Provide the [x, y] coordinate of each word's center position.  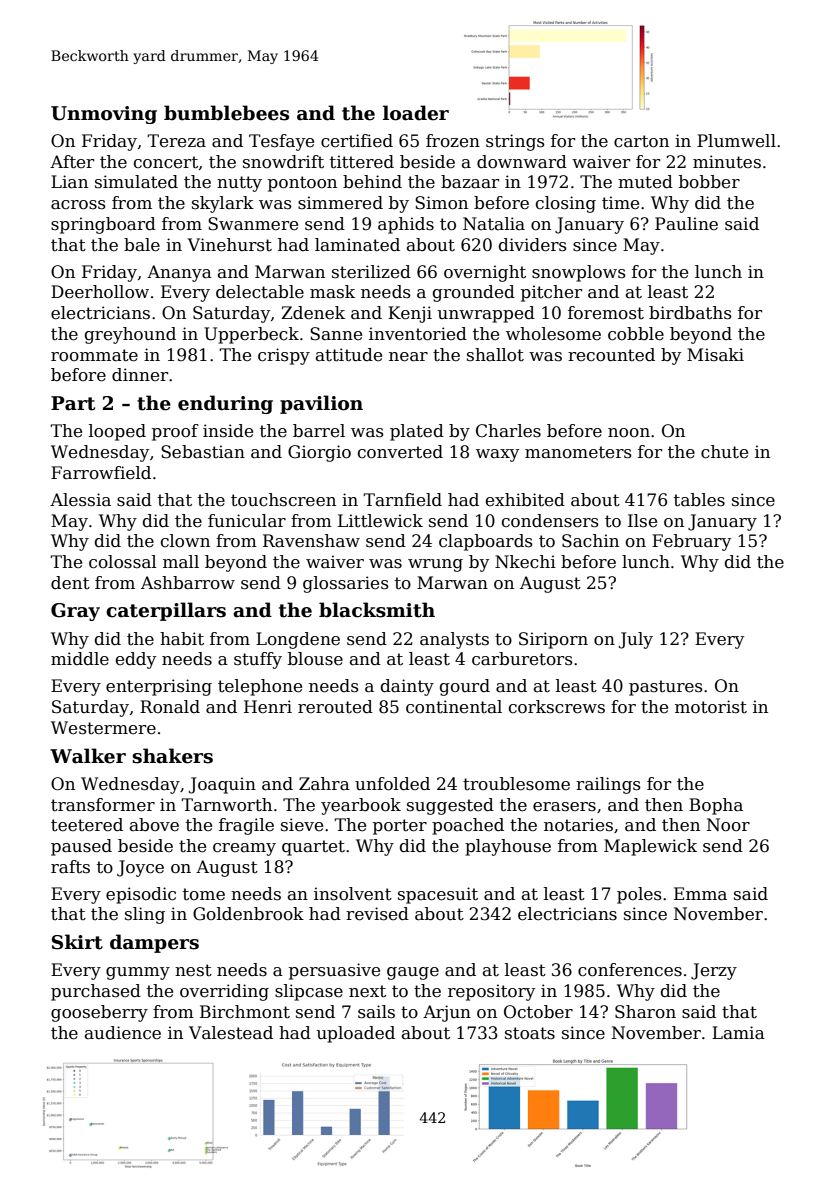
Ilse [642, 521]
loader [416, 113]
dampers [154, 943]
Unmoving [104, 115]
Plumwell [736, 141]
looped [117, 432]
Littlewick [380, 521]
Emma [700, 894]
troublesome [516, 784]
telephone [260, 687]
